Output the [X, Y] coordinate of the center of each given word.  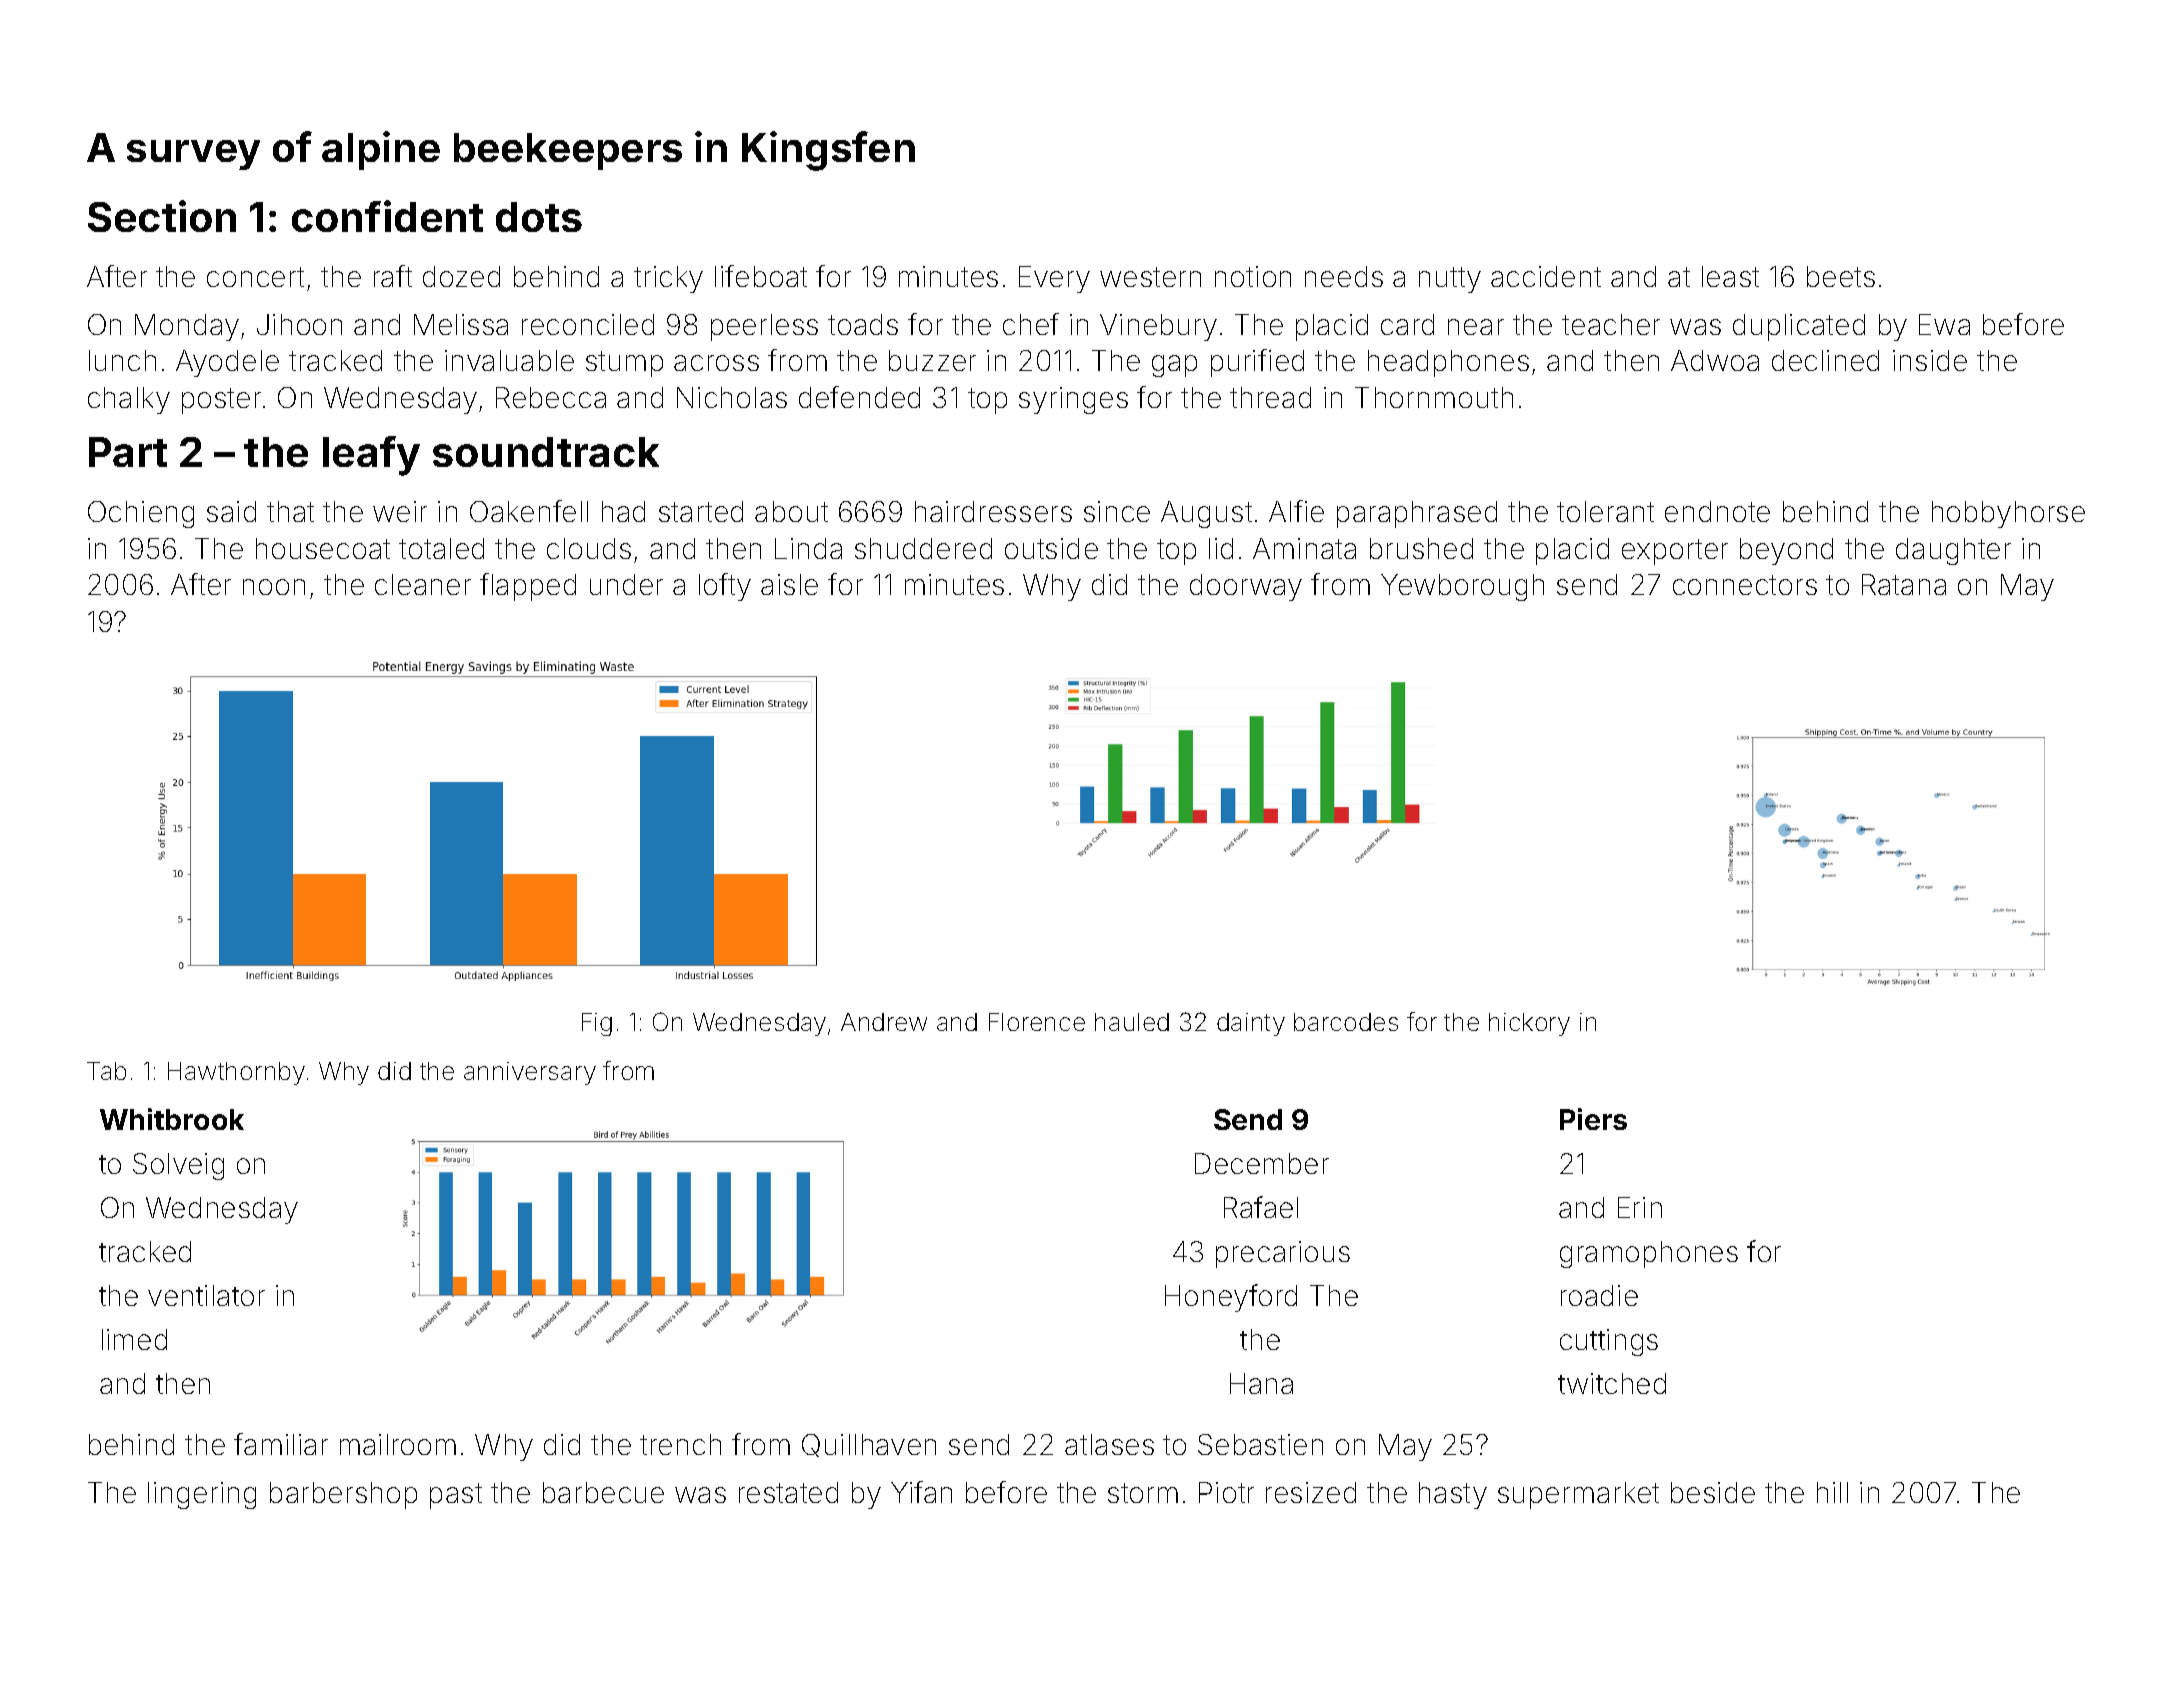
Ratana [1904, 584]
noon [274, 587]
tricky [668, 279]
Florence [1037, 1022]
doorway [1246, 587]
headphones [1448, 363]
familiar [281, 1444]
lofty [725, 587]
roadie [1599, 1295]
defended [859, 397]
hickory [1529, 1024]
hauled [1132, 1022]
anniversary [530, 1073]
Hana [1261, 1383]
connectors [1745, 585]
